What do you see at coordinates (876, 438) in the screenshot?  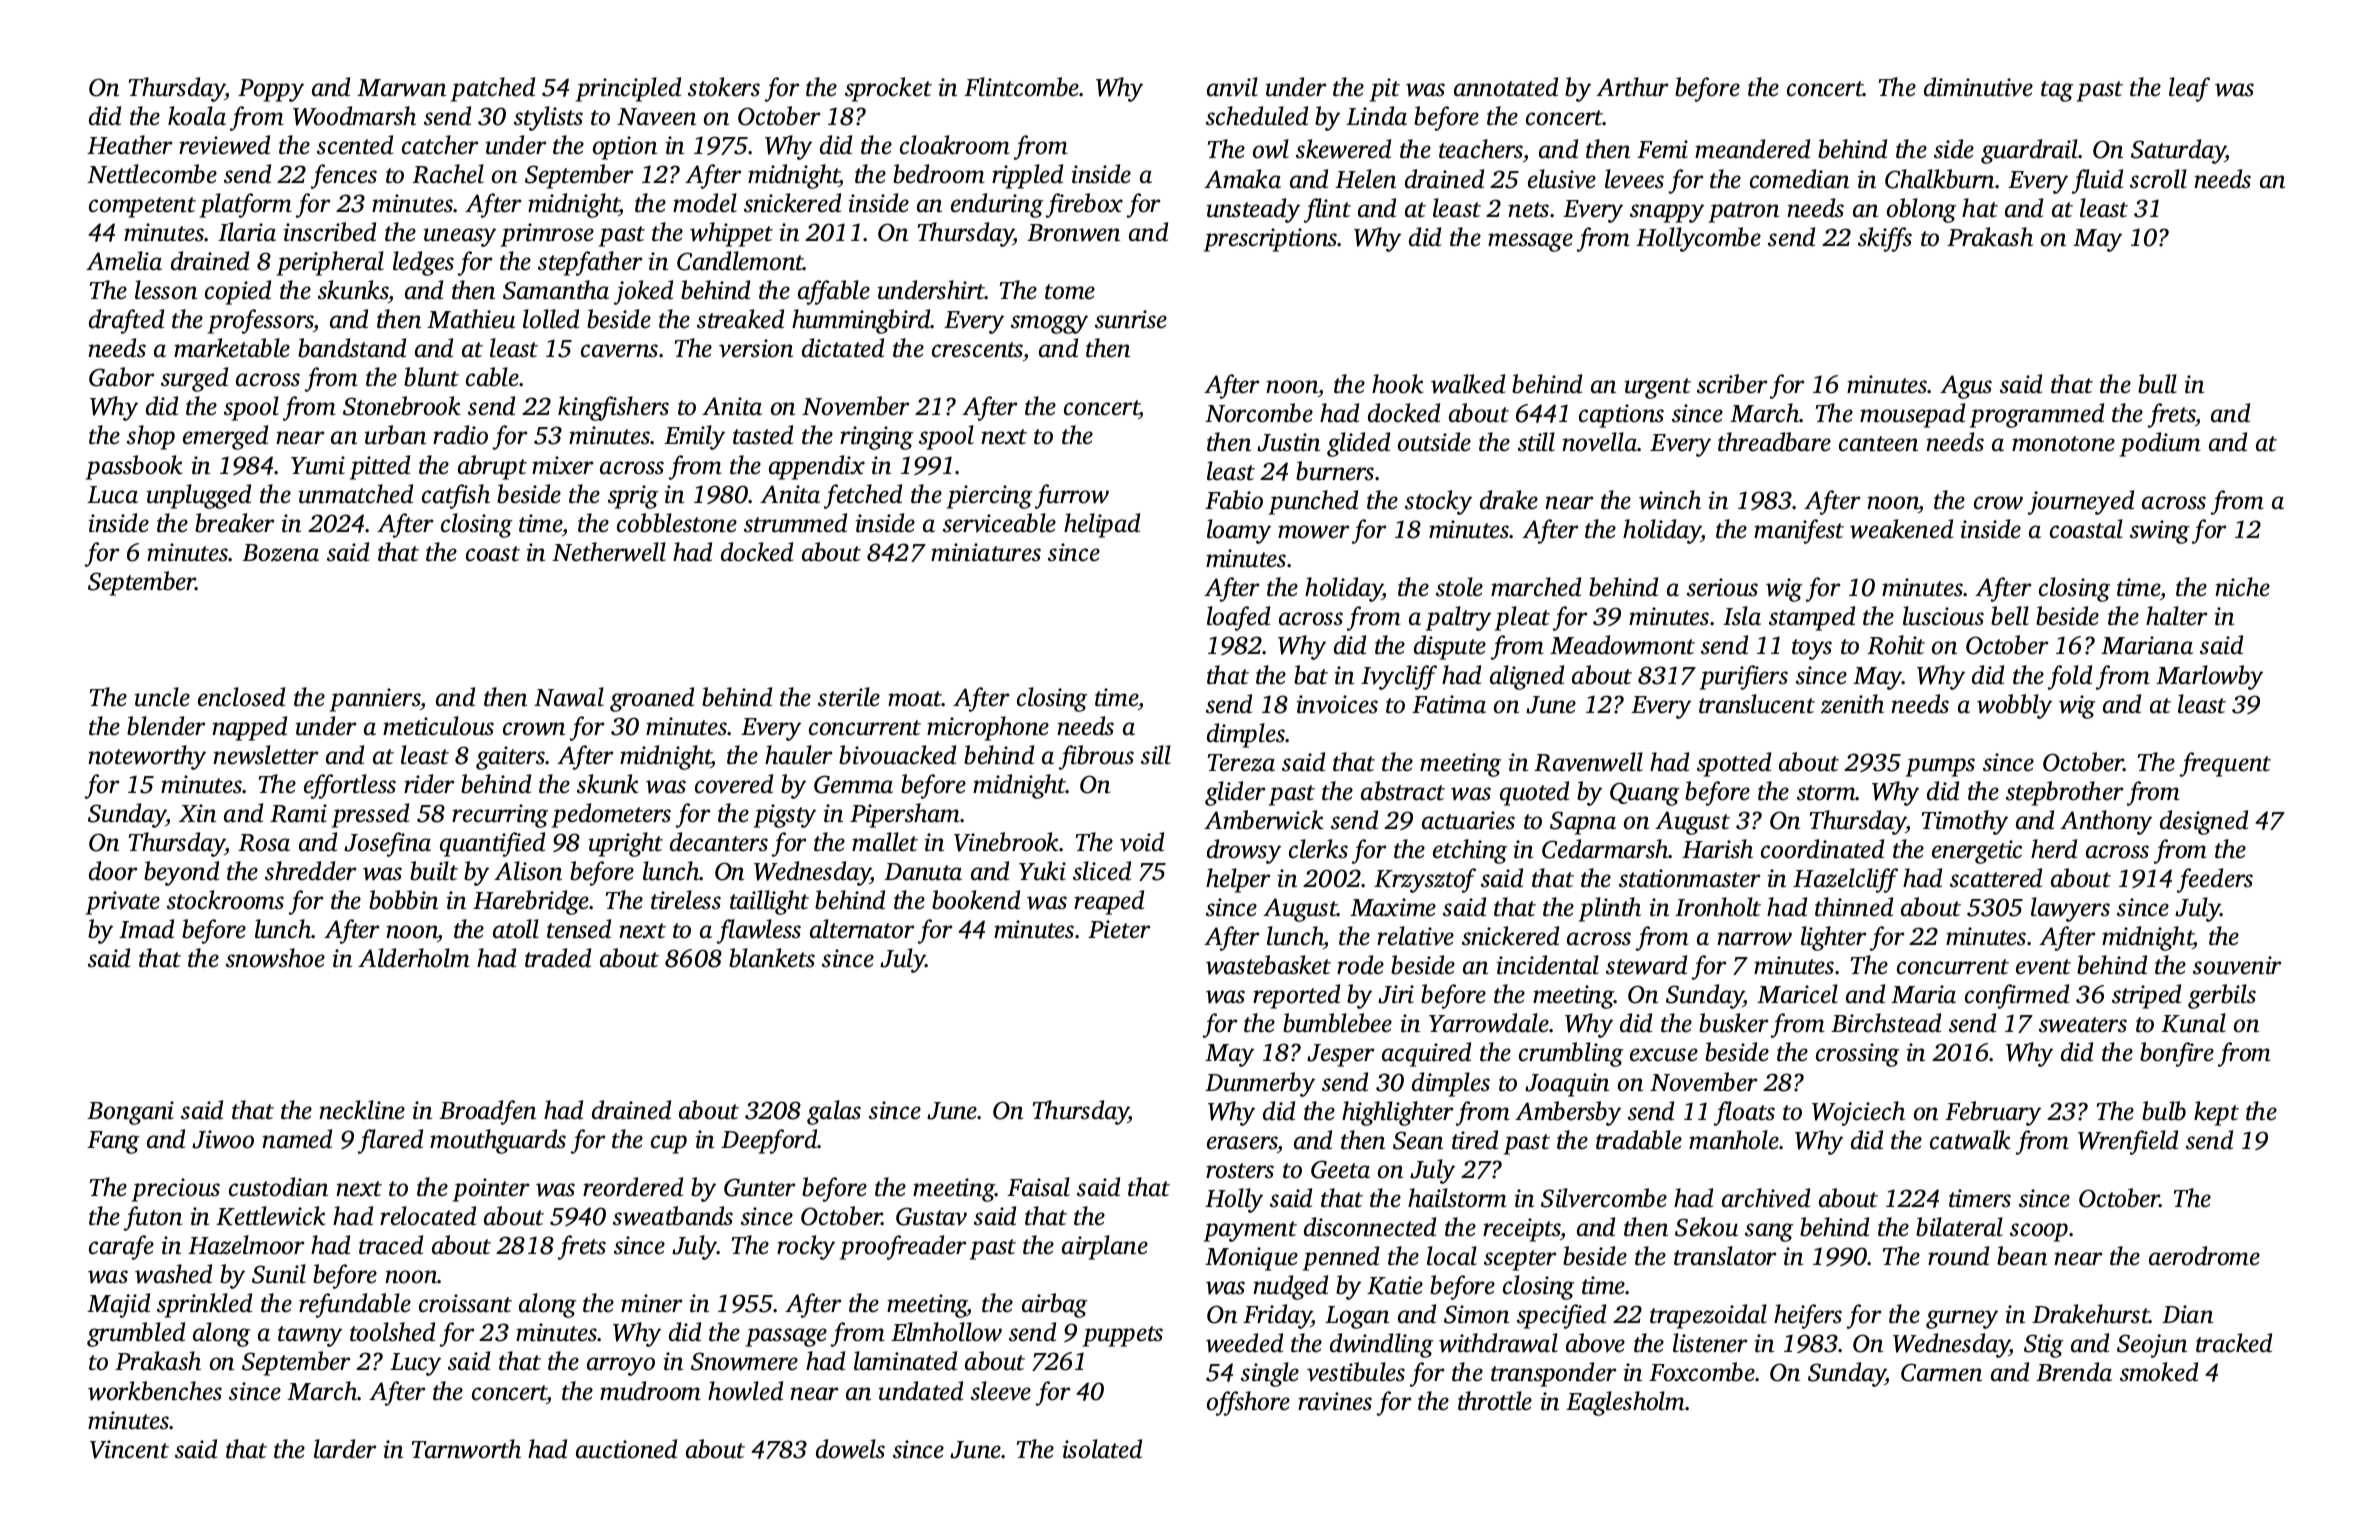 I see `ringing` at bounding box center [876, 438].
